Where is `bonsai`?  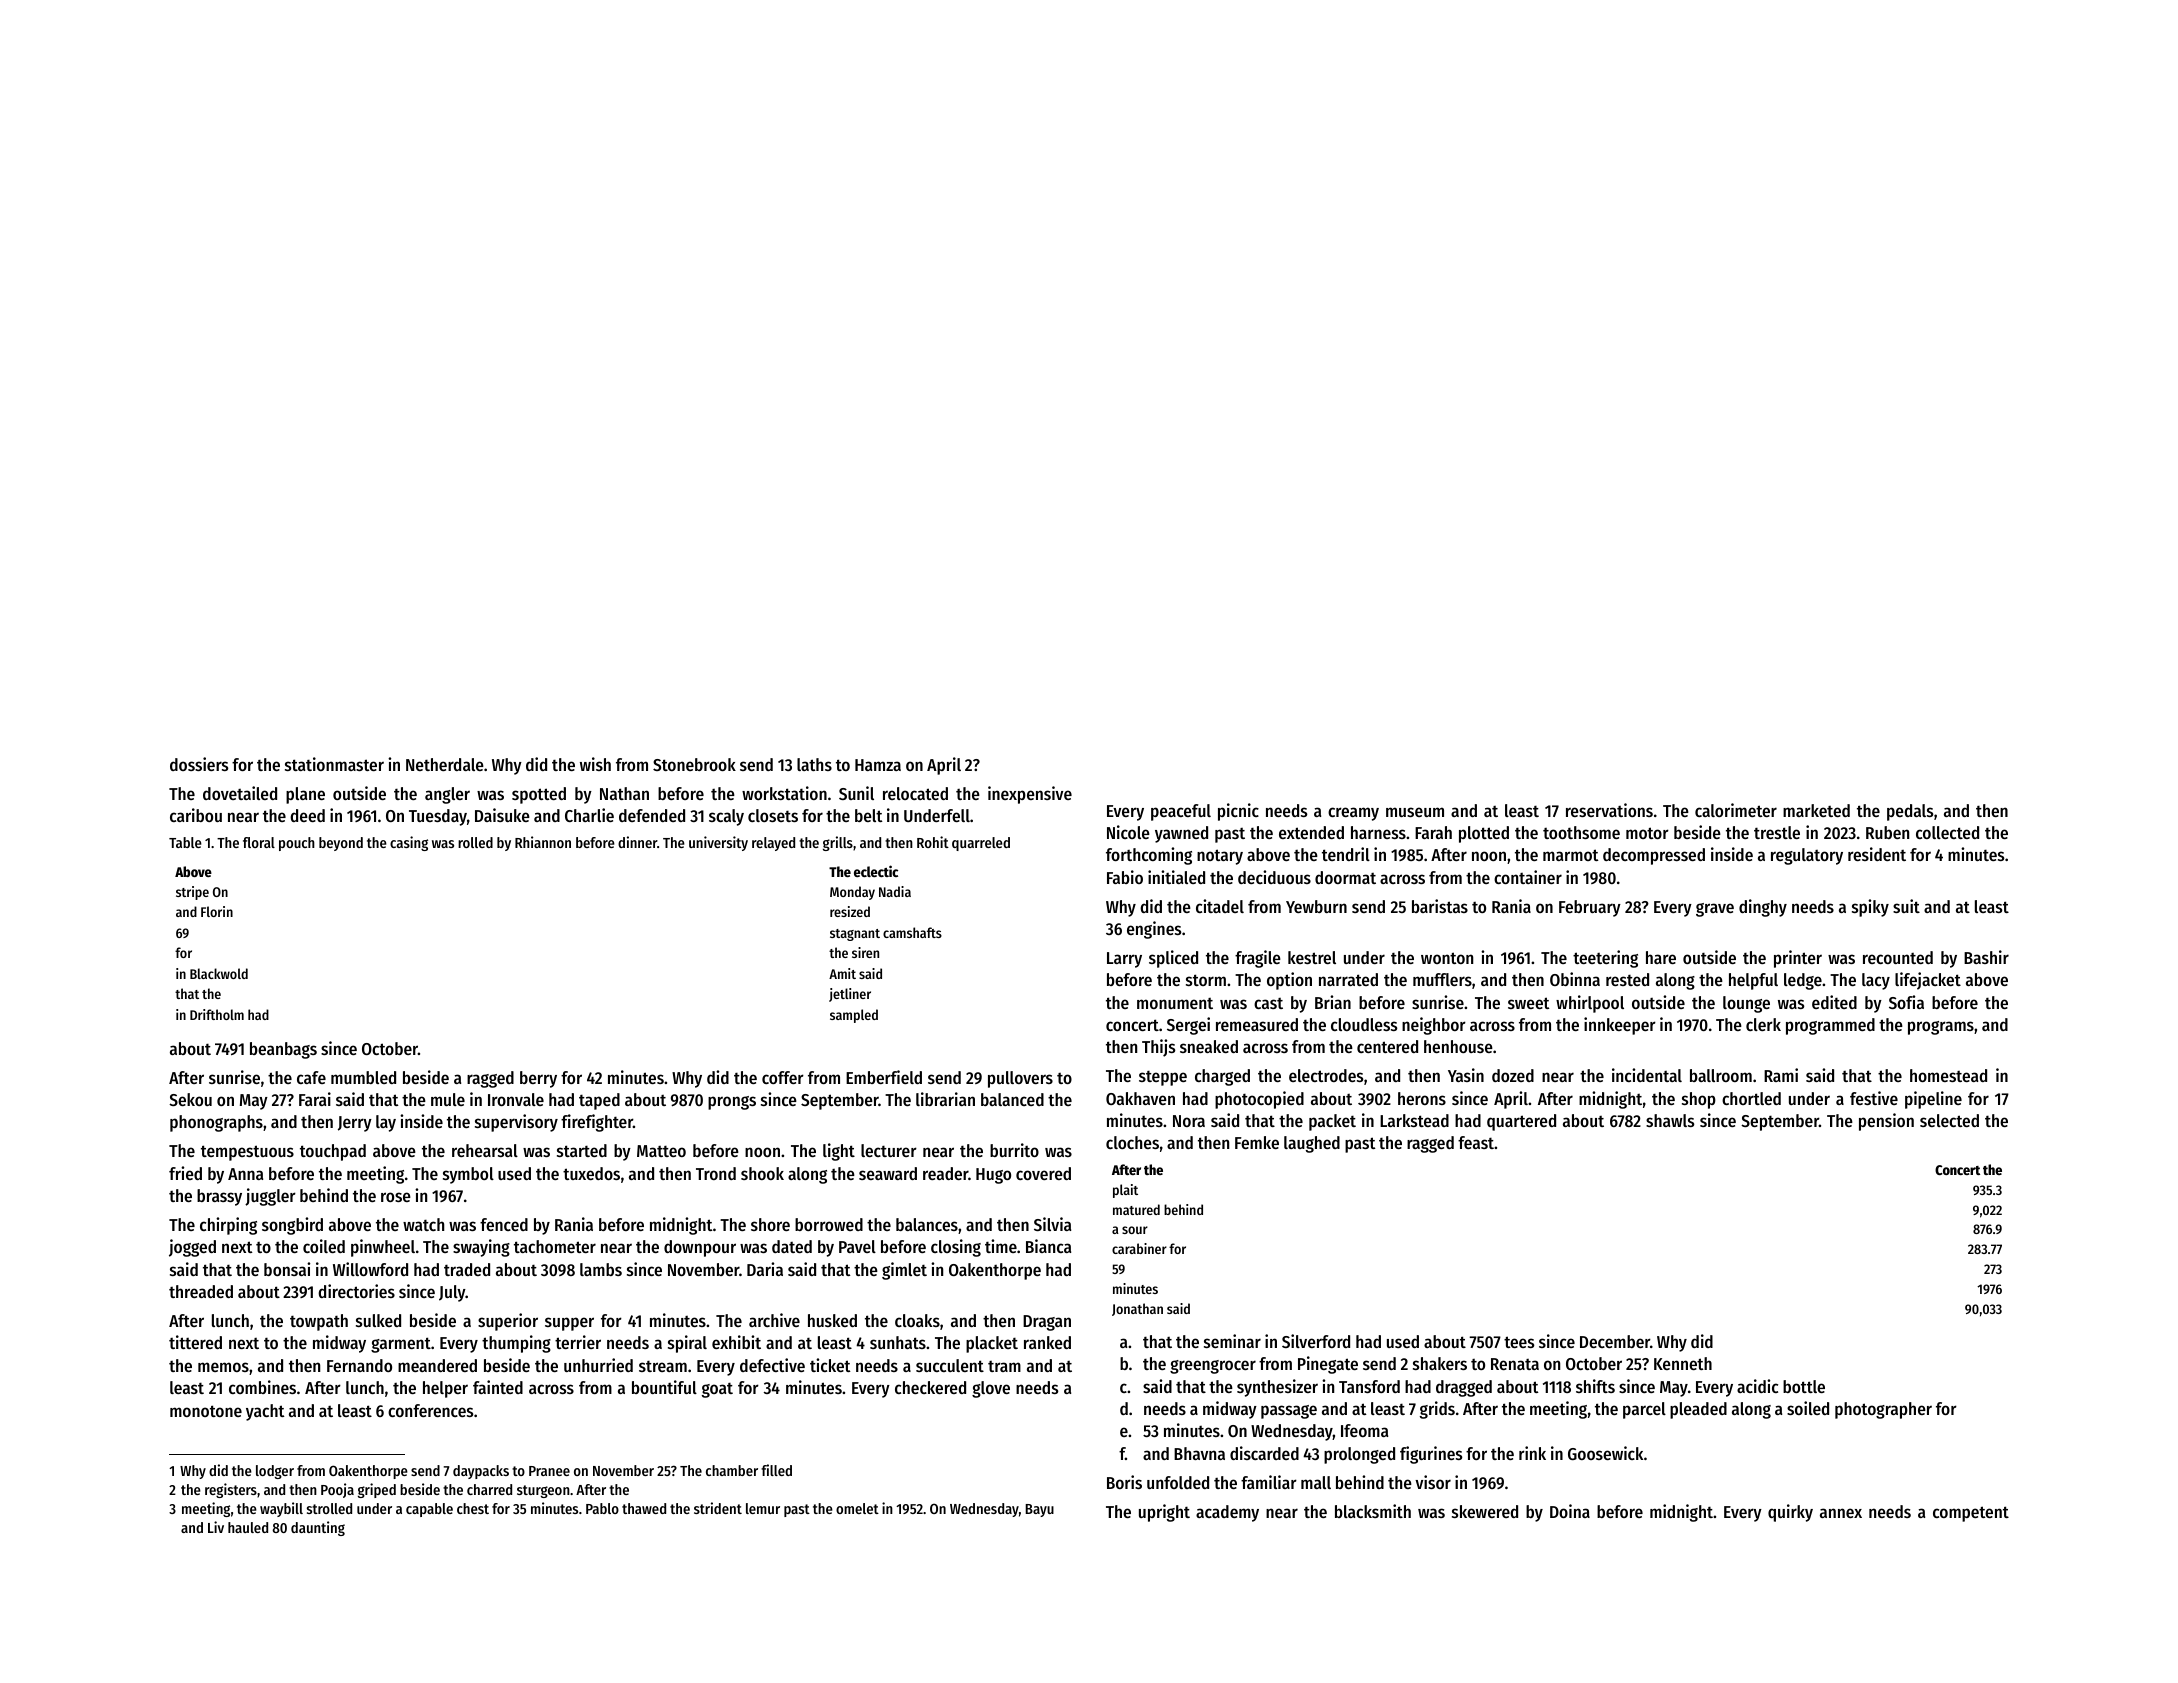 bonsai is located at coordinates (287, 1269).
